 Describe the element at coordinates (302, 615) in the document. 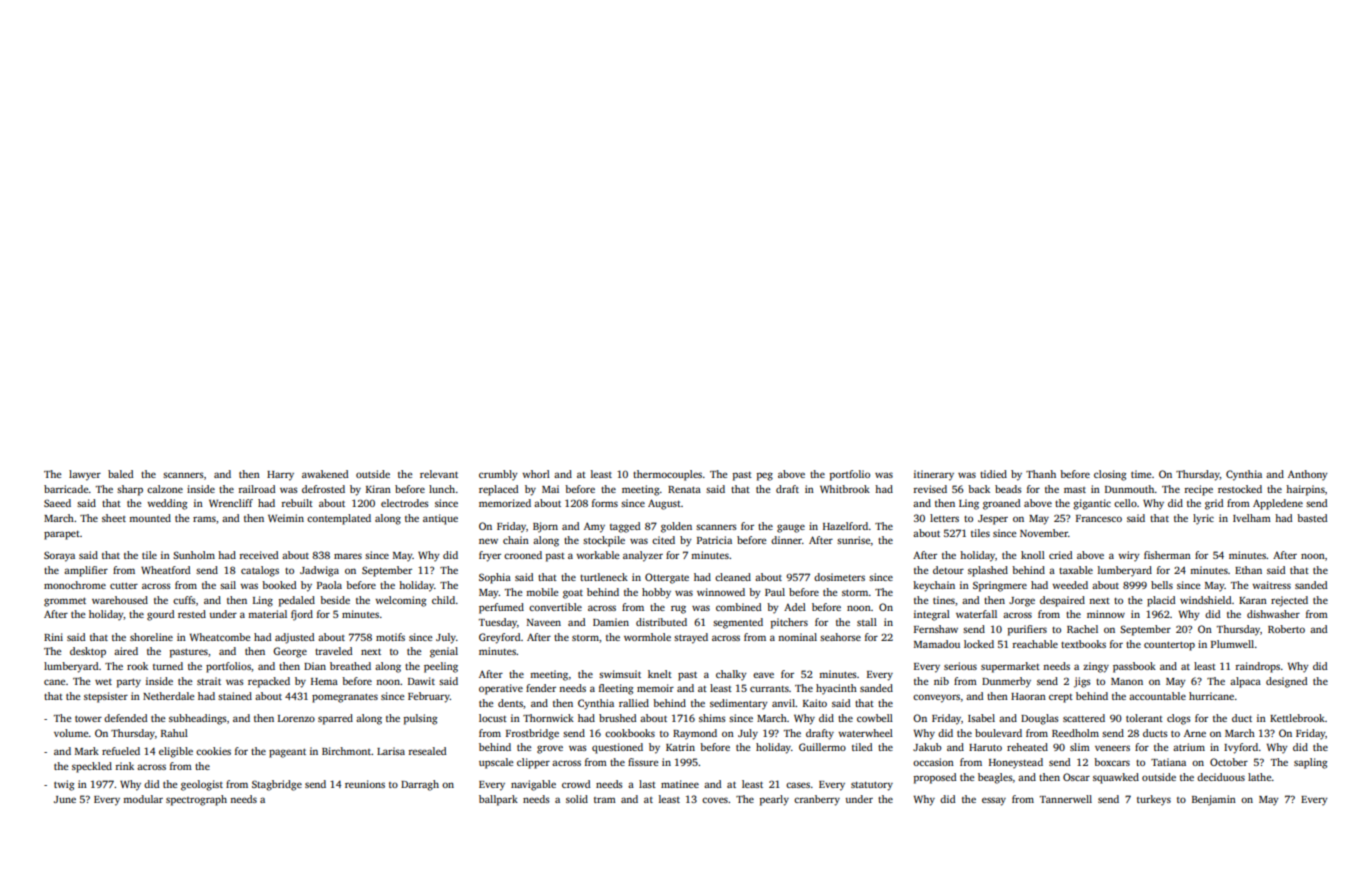

I see `fjord` at that location.
